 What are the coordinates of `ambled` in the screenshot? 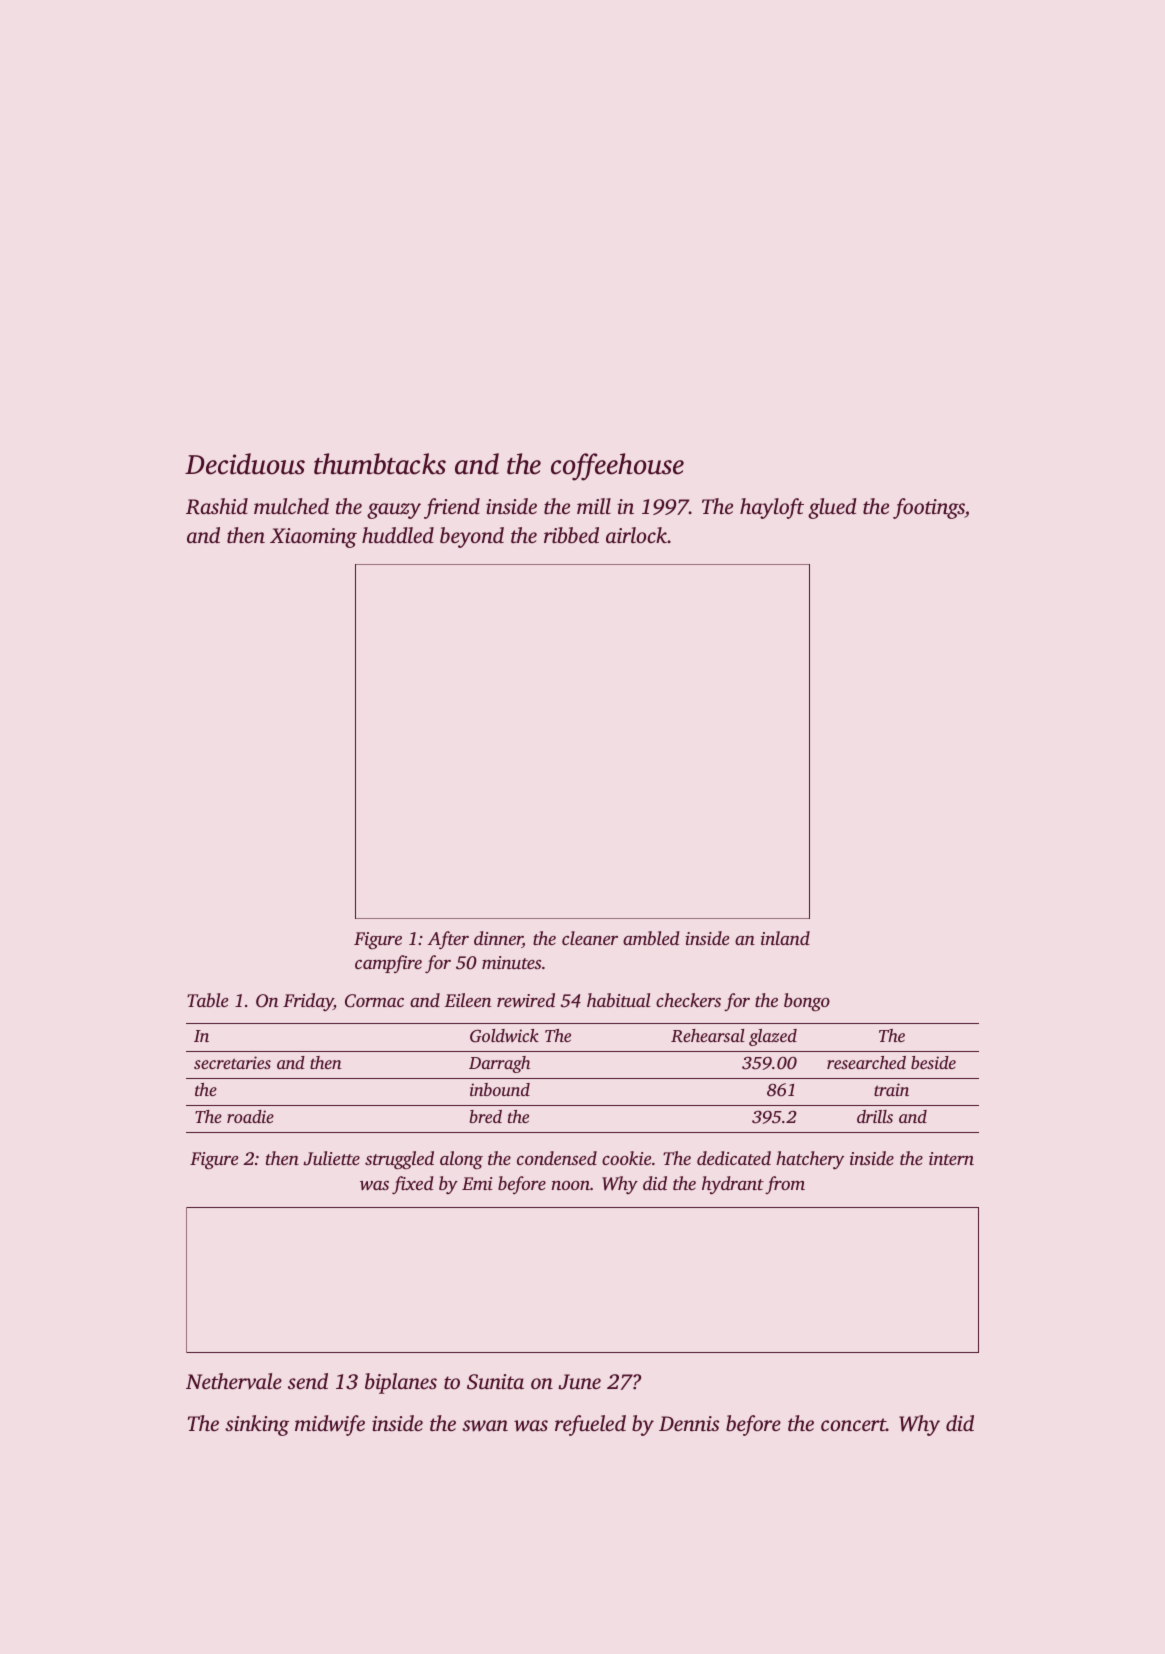 It's located at (651, 938).
